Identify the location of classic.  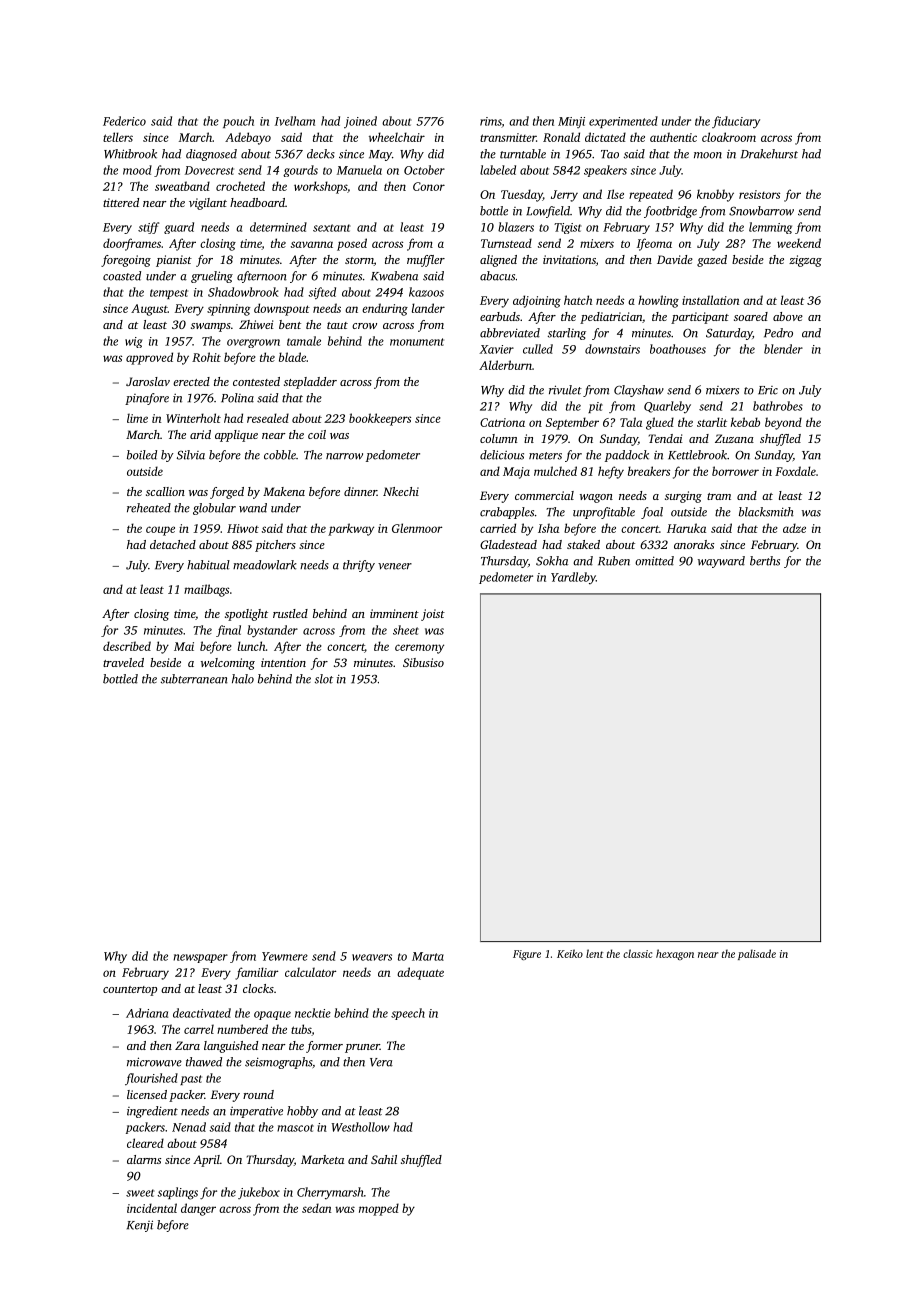
(637, 953).
